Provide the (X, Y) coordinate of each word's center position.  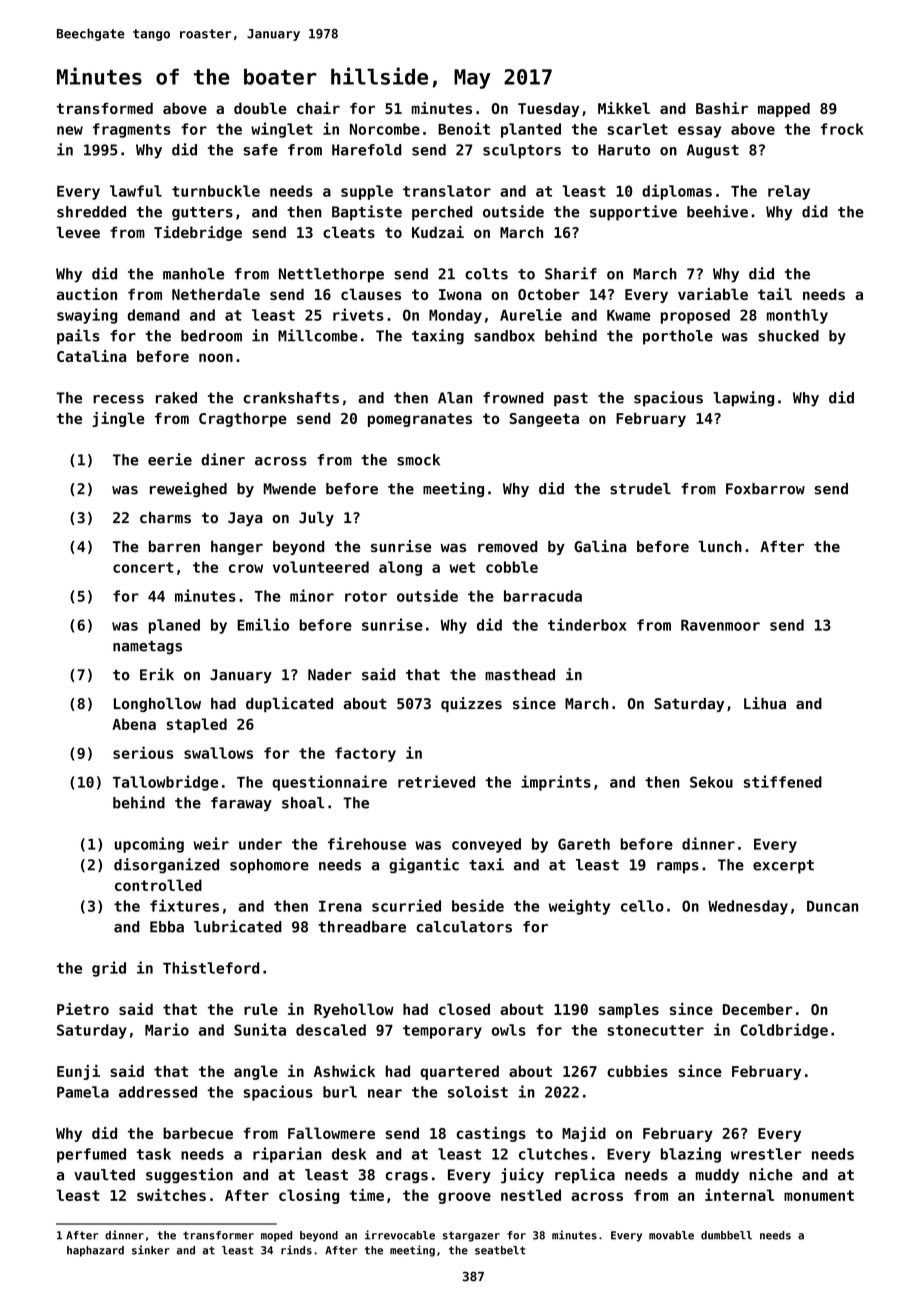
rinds (296, 1250)
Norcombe (385, 129)
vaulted (104, 1175)
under (260, 844)
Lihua (765, 703)
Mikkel (624, 108)
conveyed (486, 845)
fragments (132, 130)
